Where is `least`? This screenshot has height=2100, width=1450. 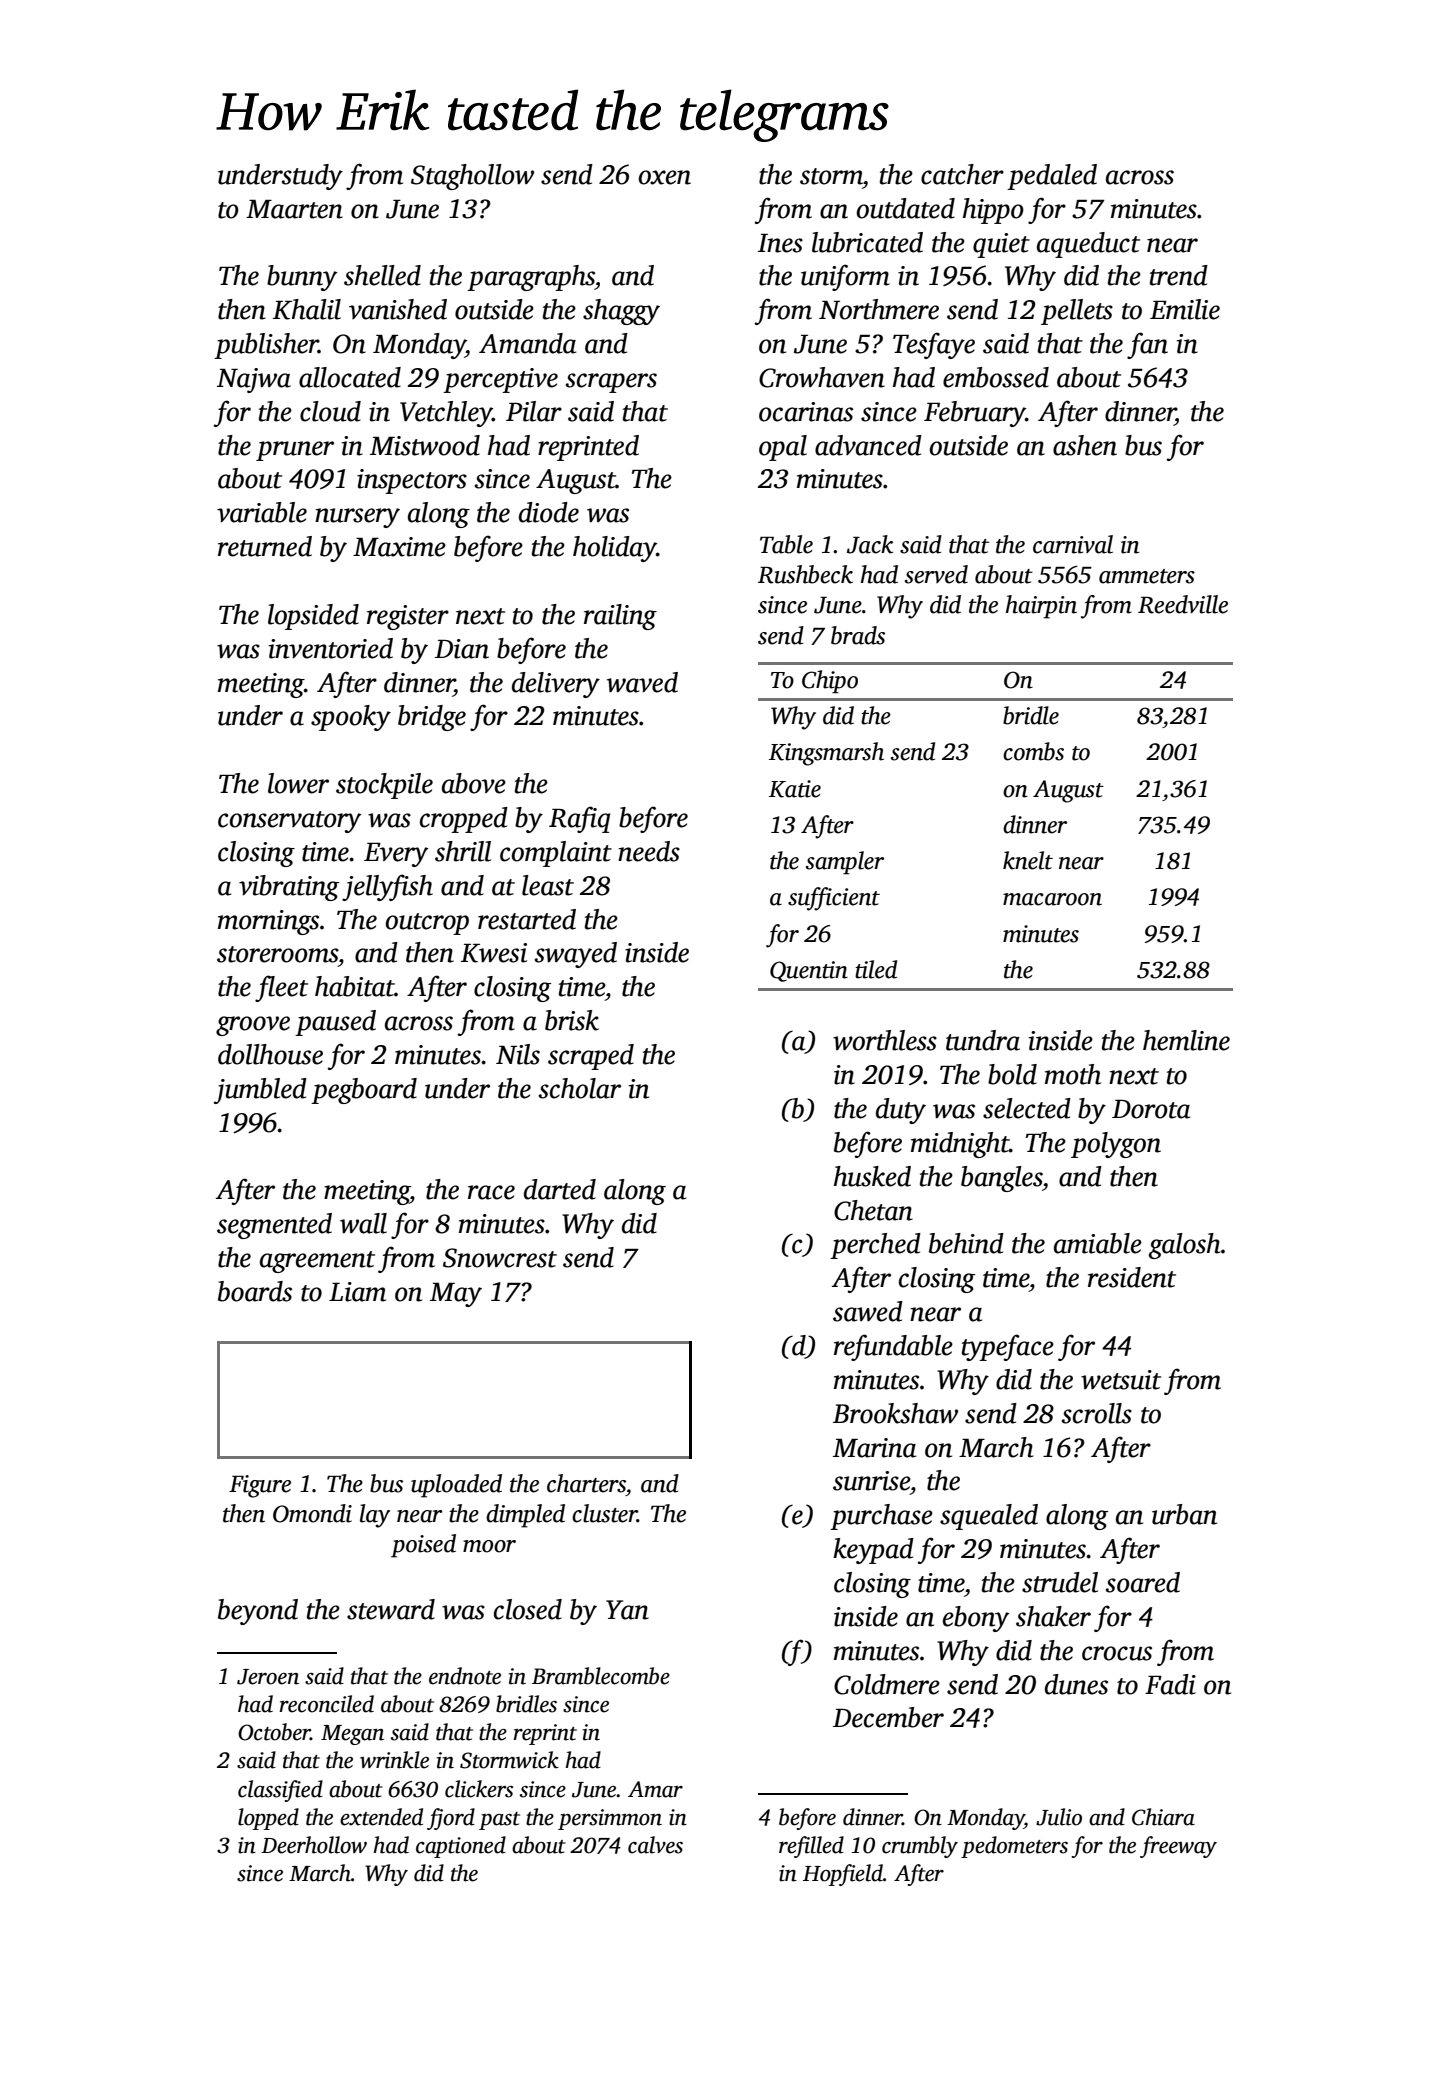
least is located at coordinates (548, 885).
